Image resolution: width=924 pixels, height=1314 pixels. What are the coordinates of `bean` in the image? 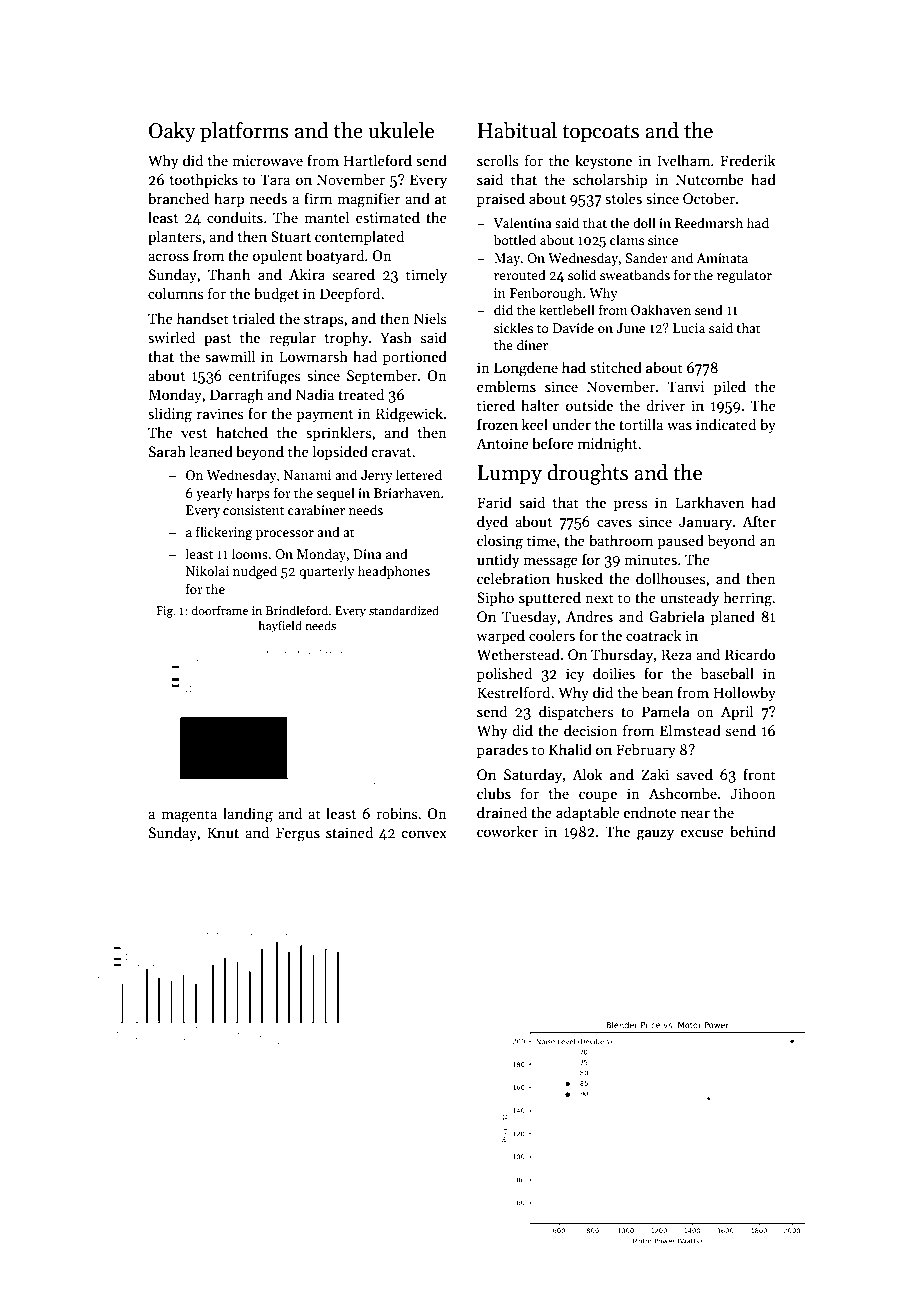 It's located at (657, 692).
